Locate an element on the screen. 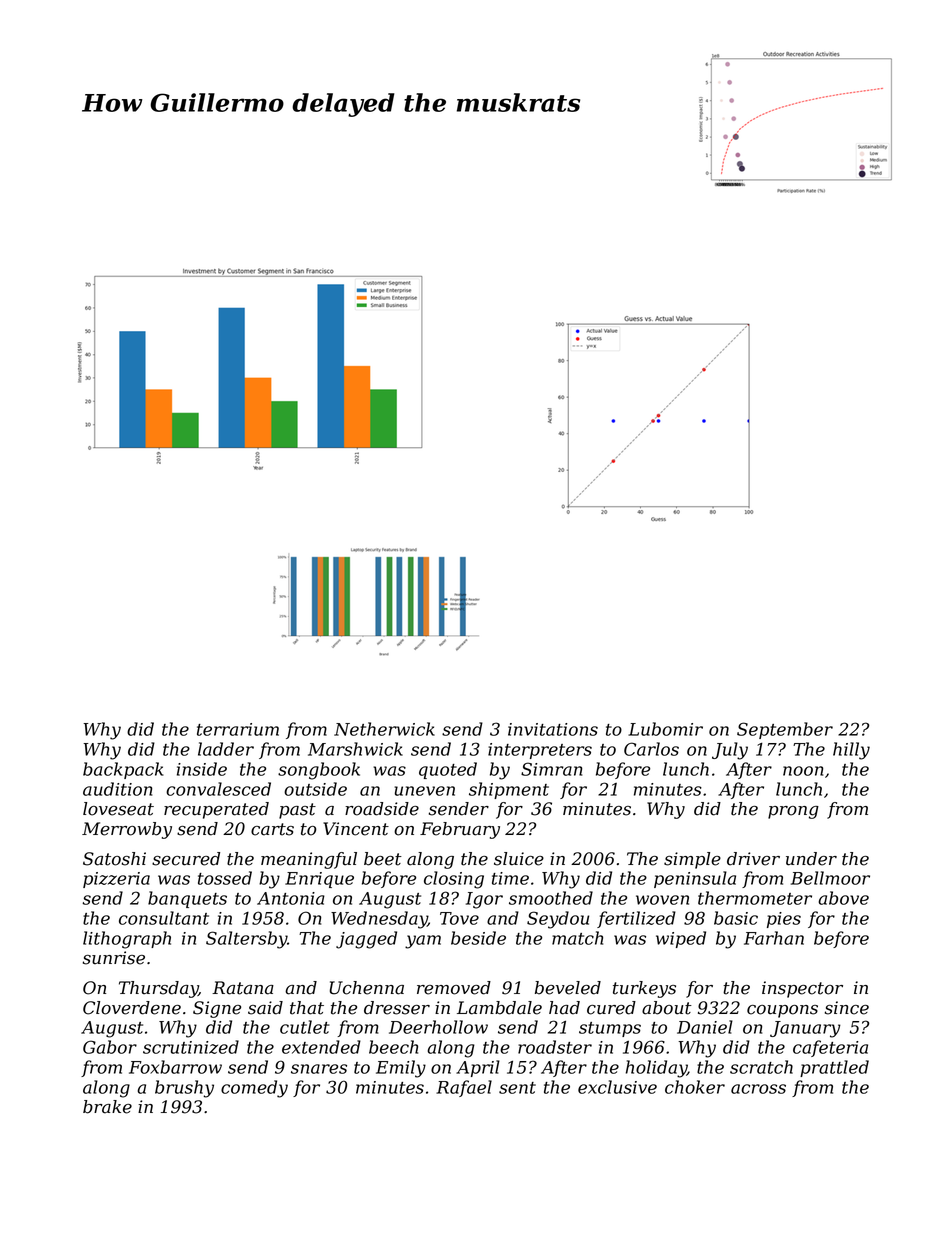  Satoshi is located at coordinates (114, 859).
